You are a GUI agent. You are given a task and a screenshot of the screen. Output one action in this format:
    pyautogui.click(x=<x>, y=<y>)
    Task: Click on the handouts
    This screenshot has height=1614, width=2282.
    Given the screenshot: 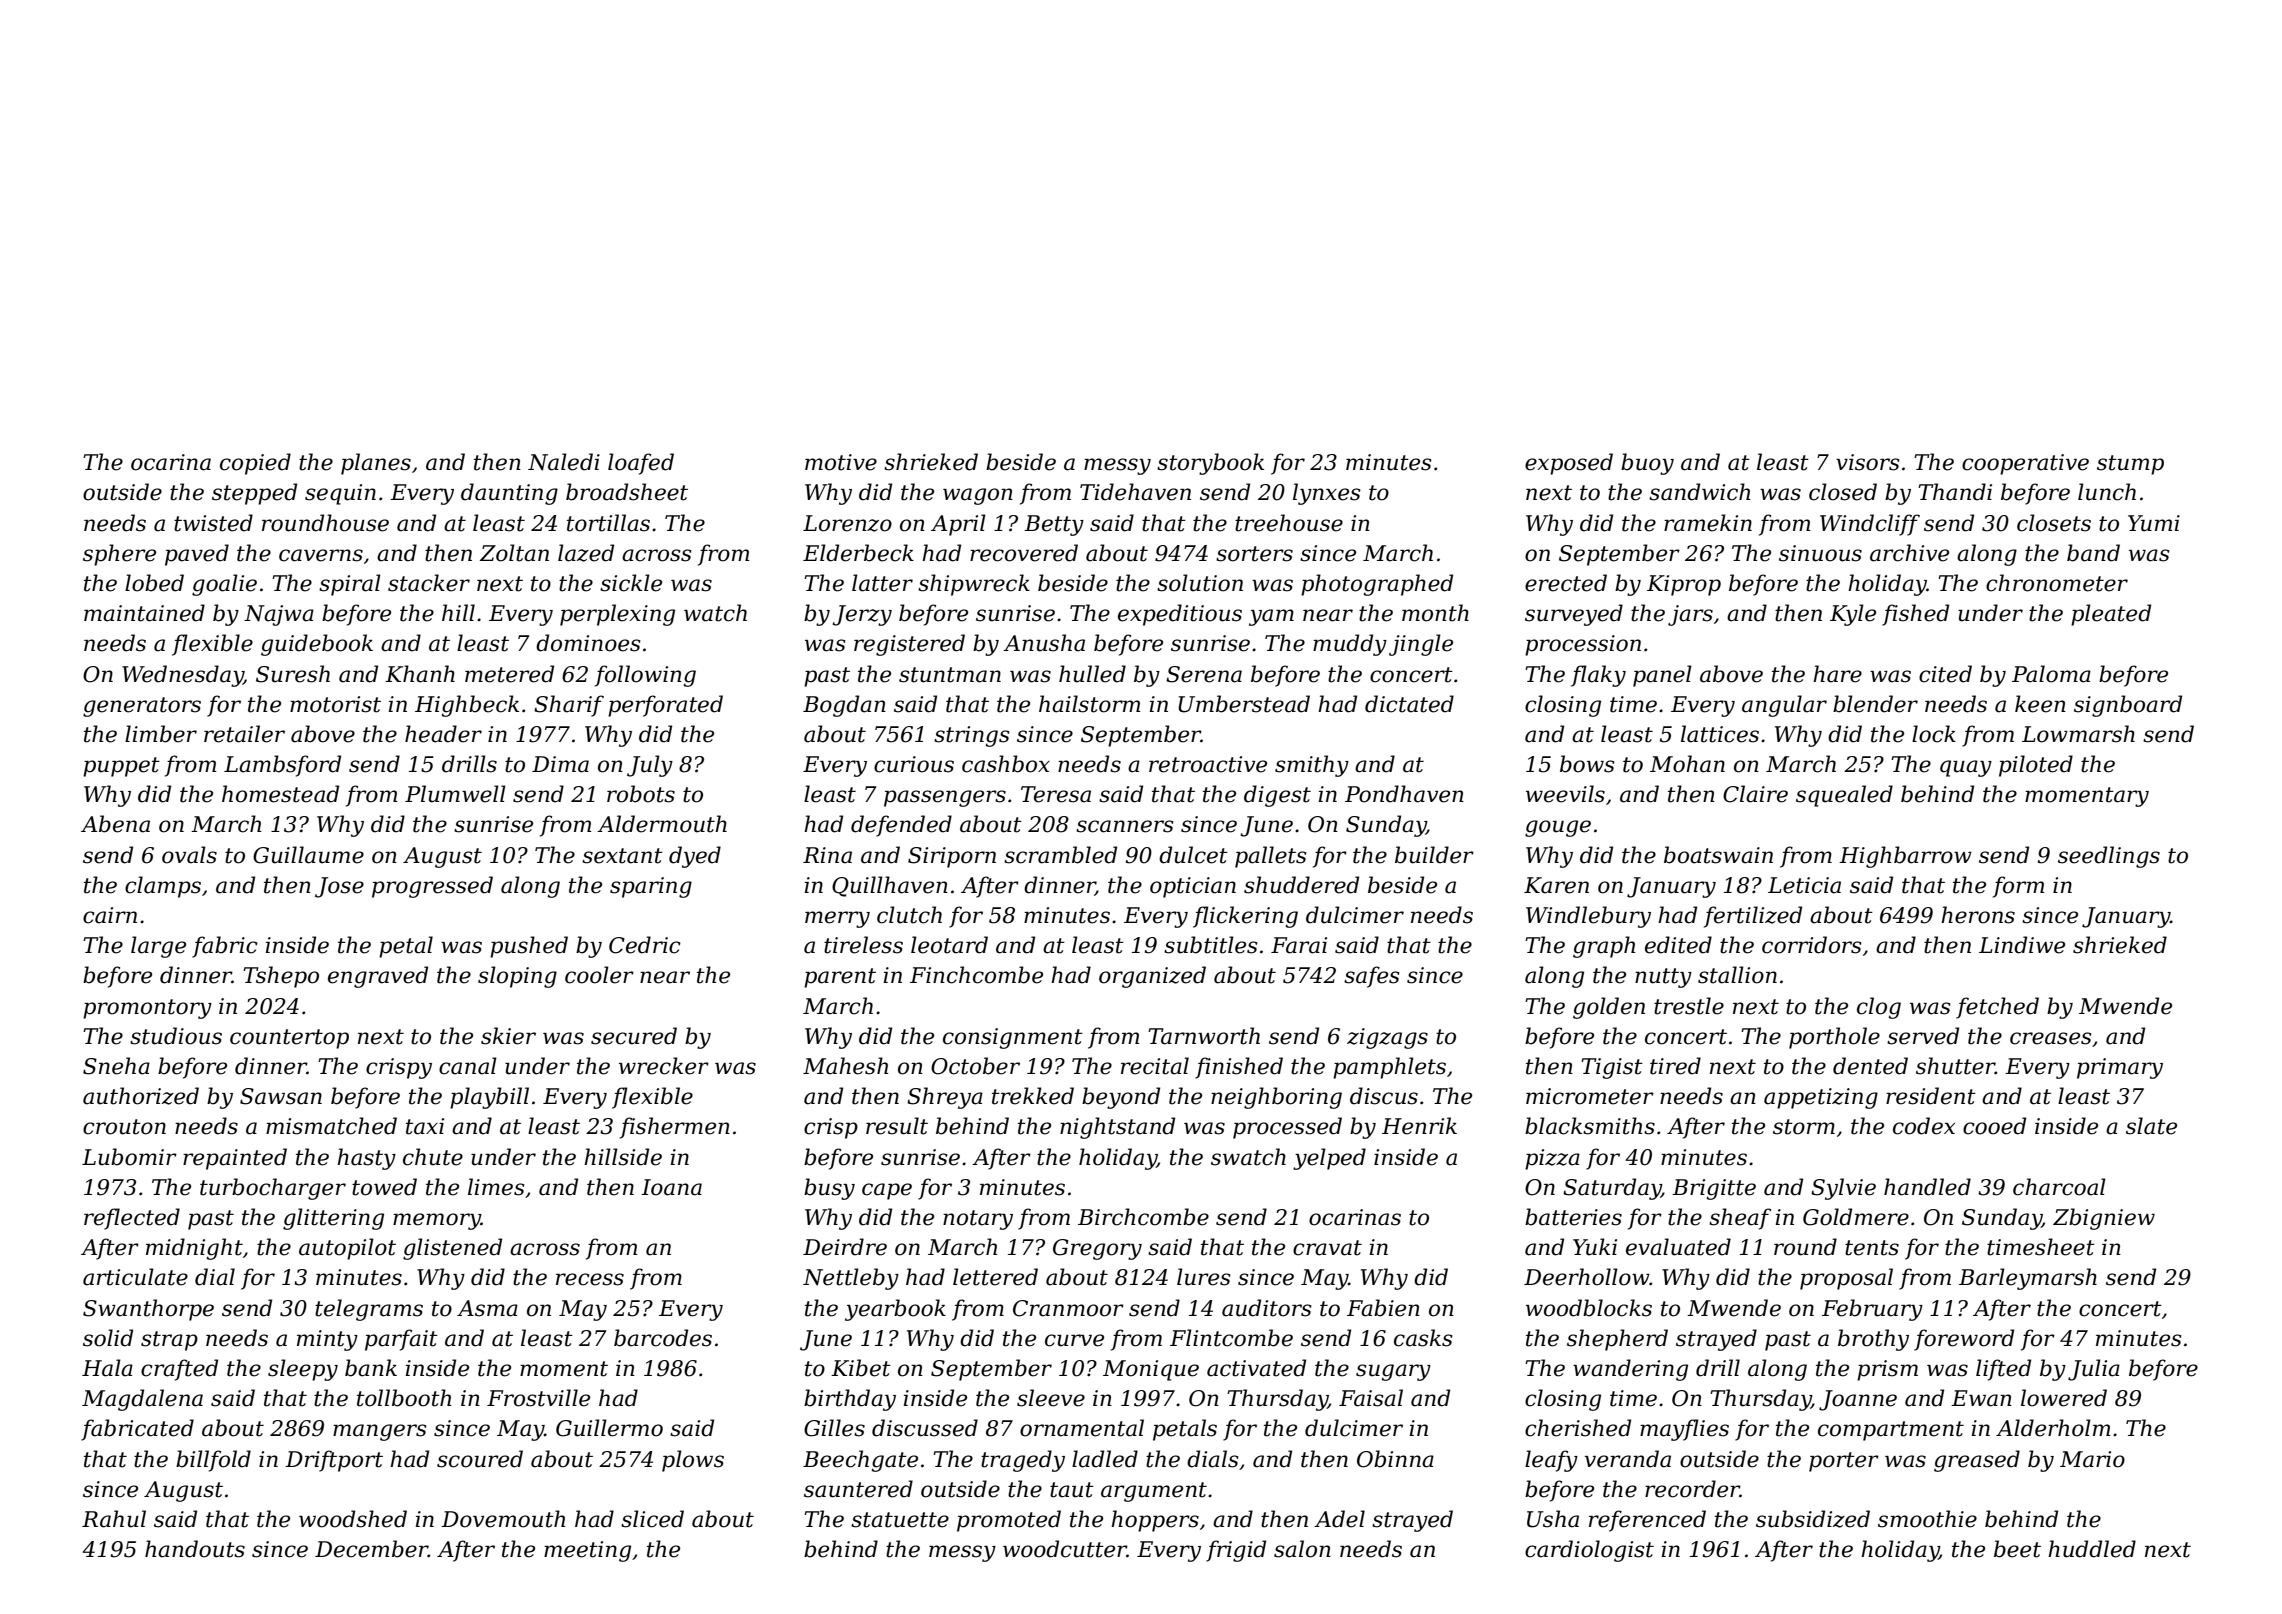 What is the action you would take?
    pyautogui.click(x=195, y=1549)
